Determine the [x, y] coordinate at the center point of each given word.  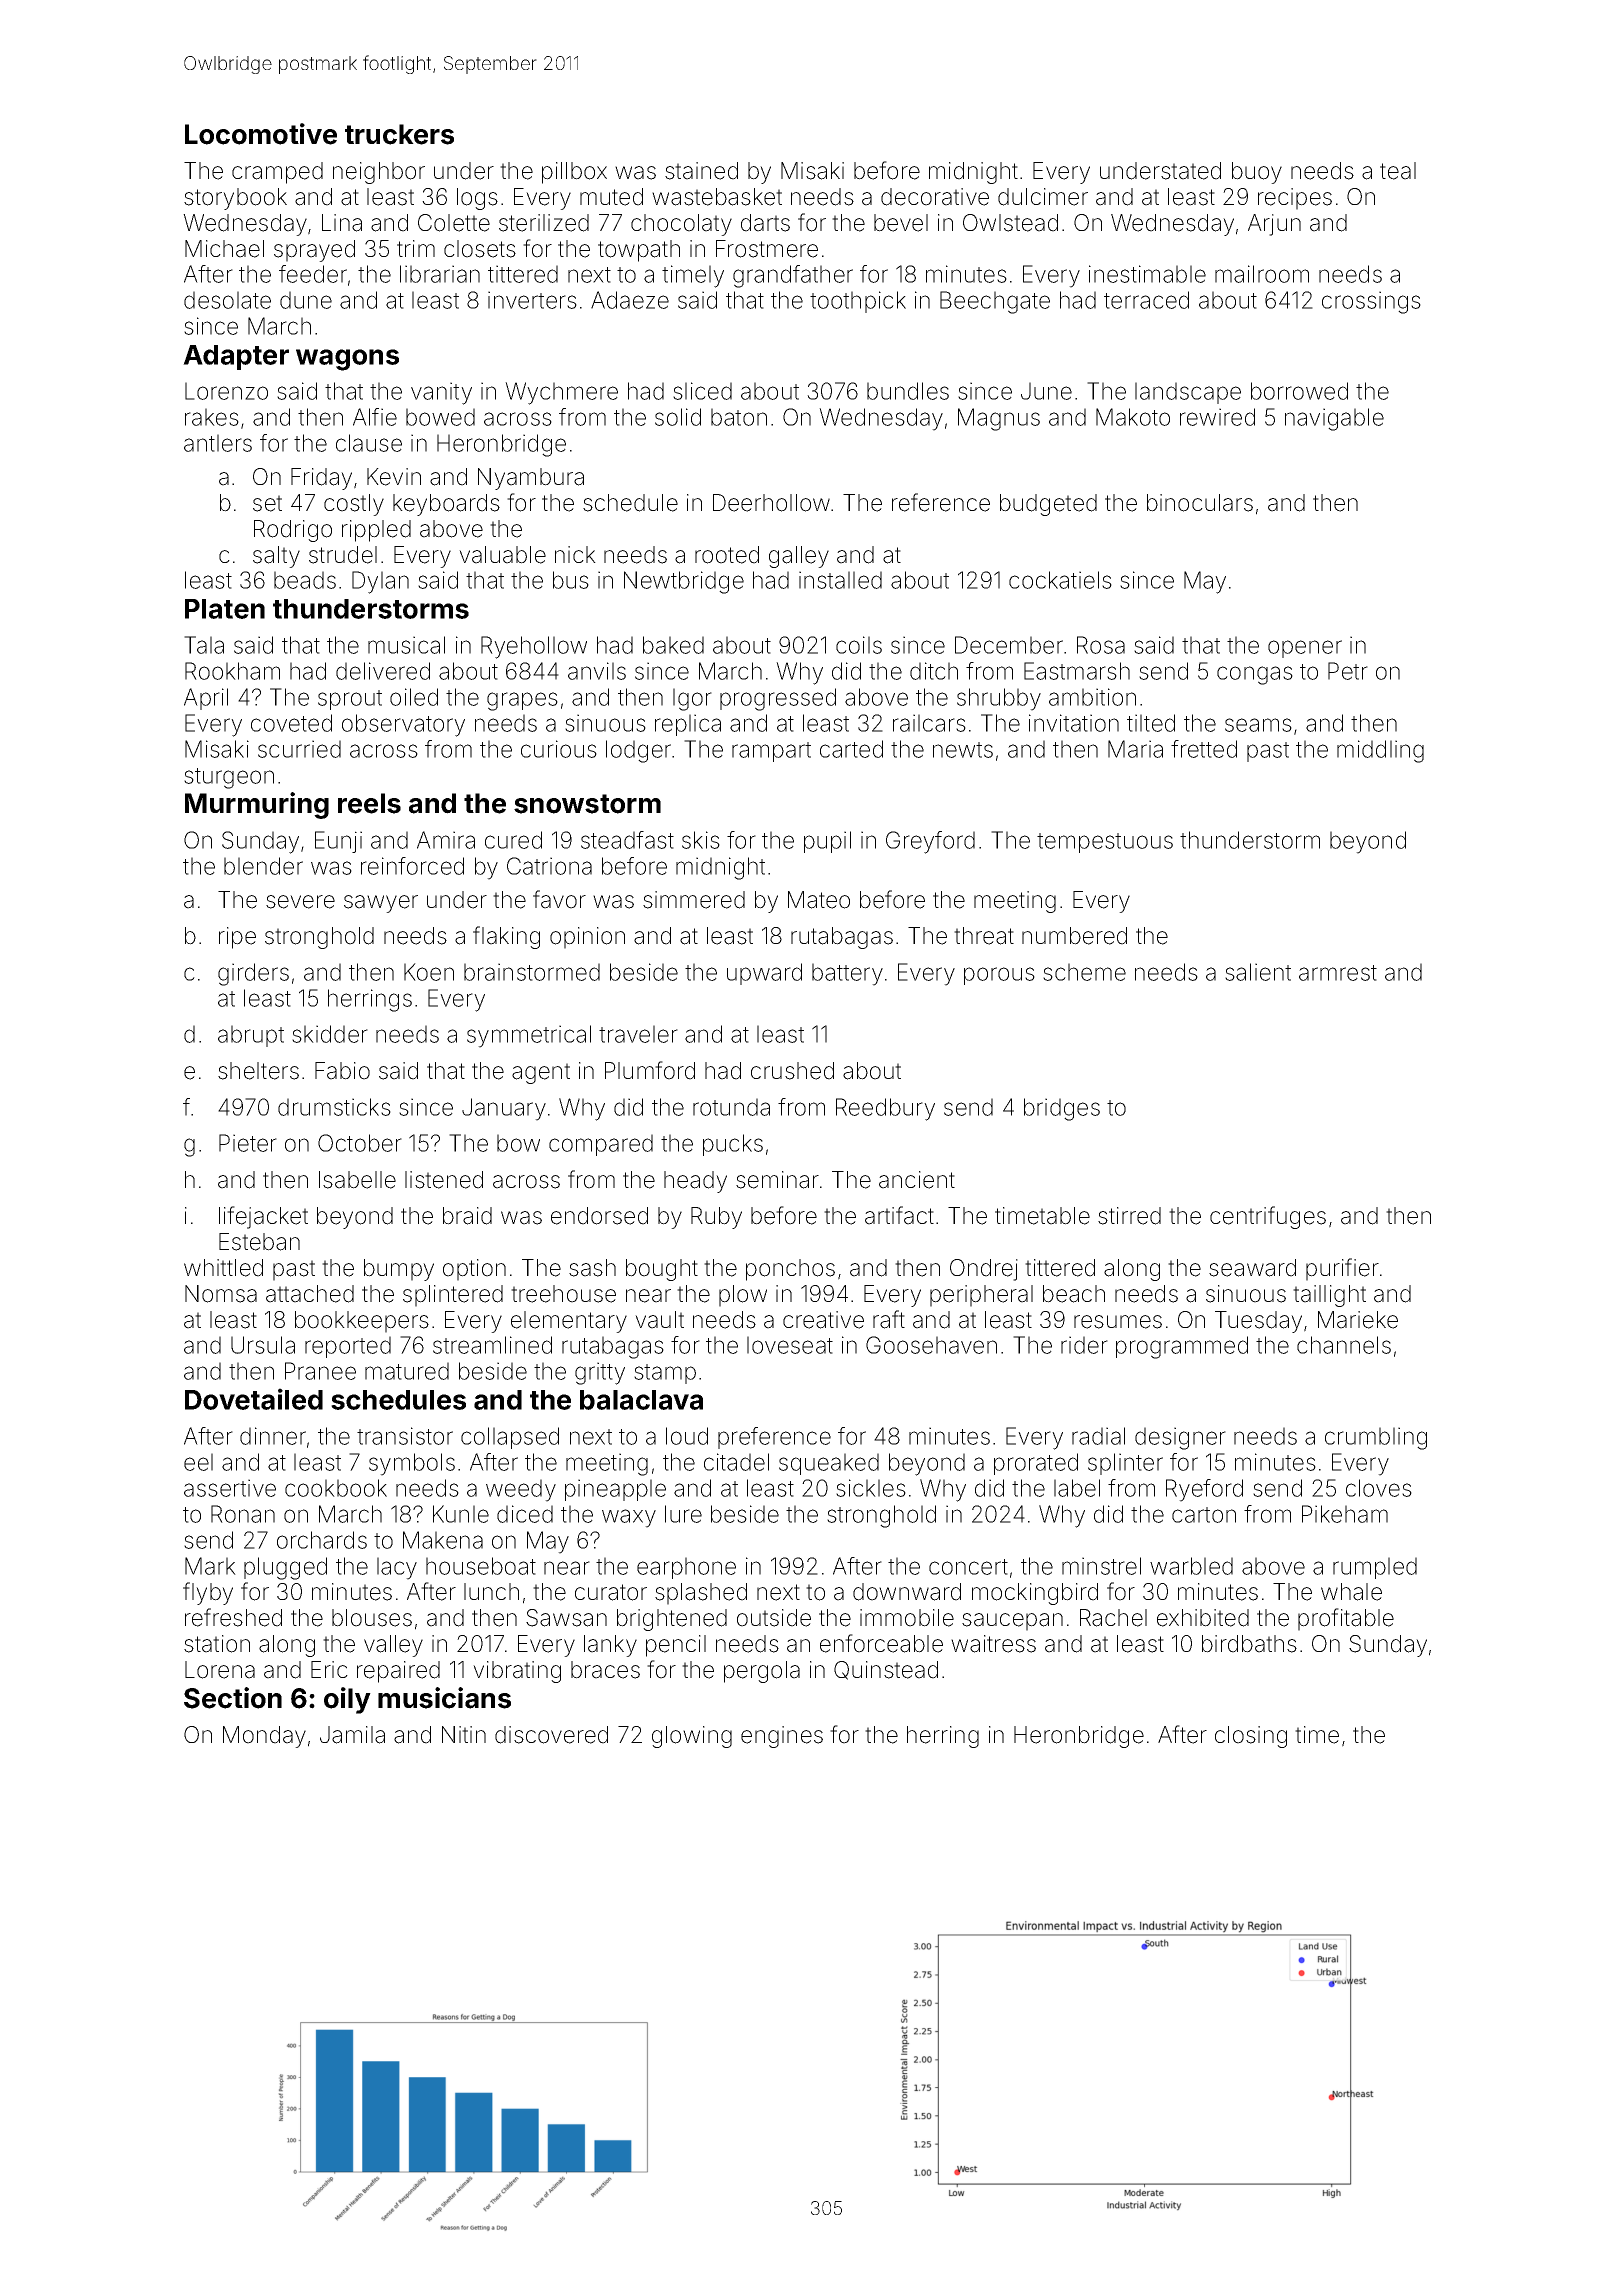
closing [1251, 1737]
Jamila [352, 1735]
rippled [376, 531]
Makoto [1133, 417]
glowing [692, 1737]
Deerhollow [771, 503]
